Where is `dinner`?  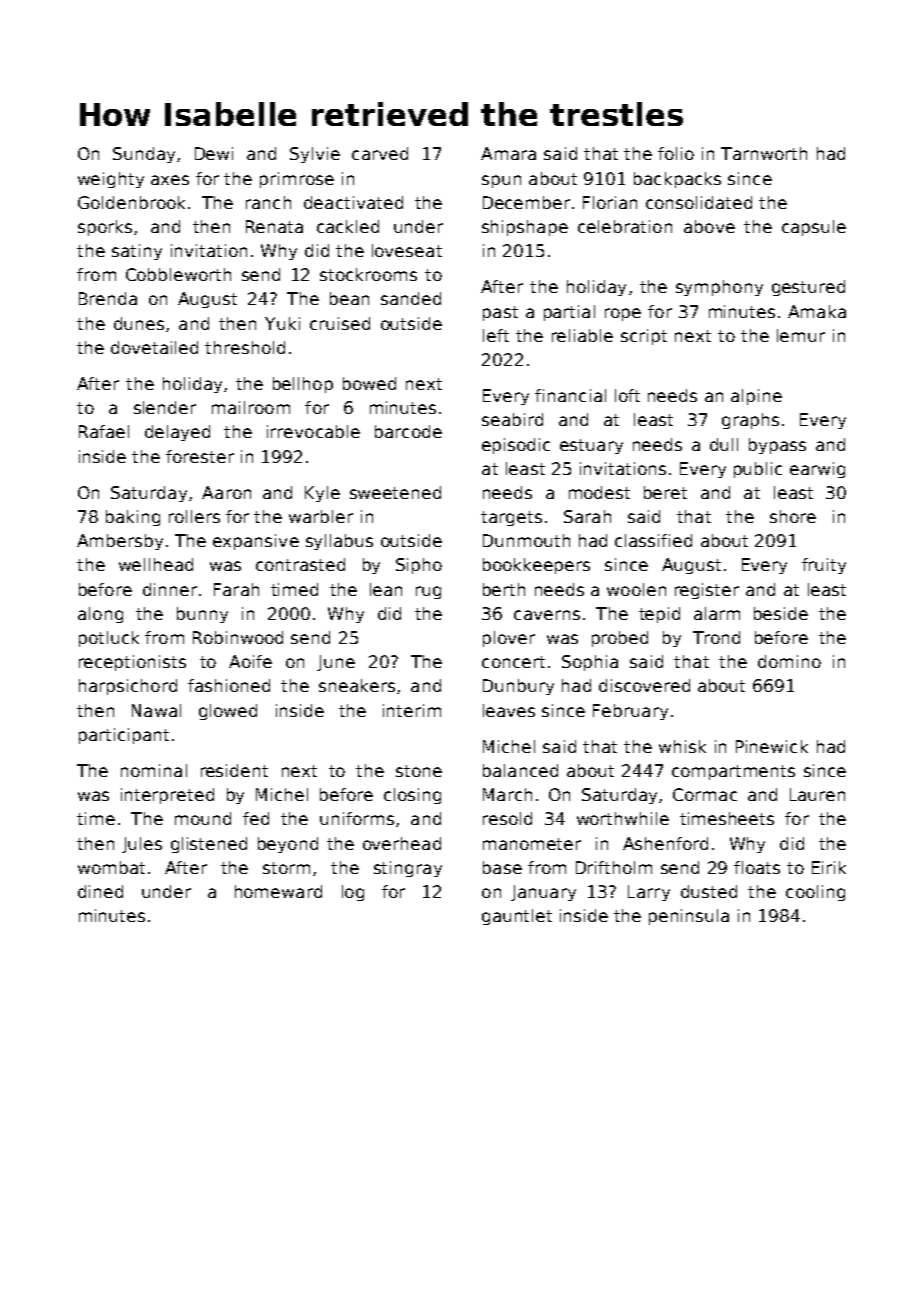 dinner is located at coordinates (170, 589).
